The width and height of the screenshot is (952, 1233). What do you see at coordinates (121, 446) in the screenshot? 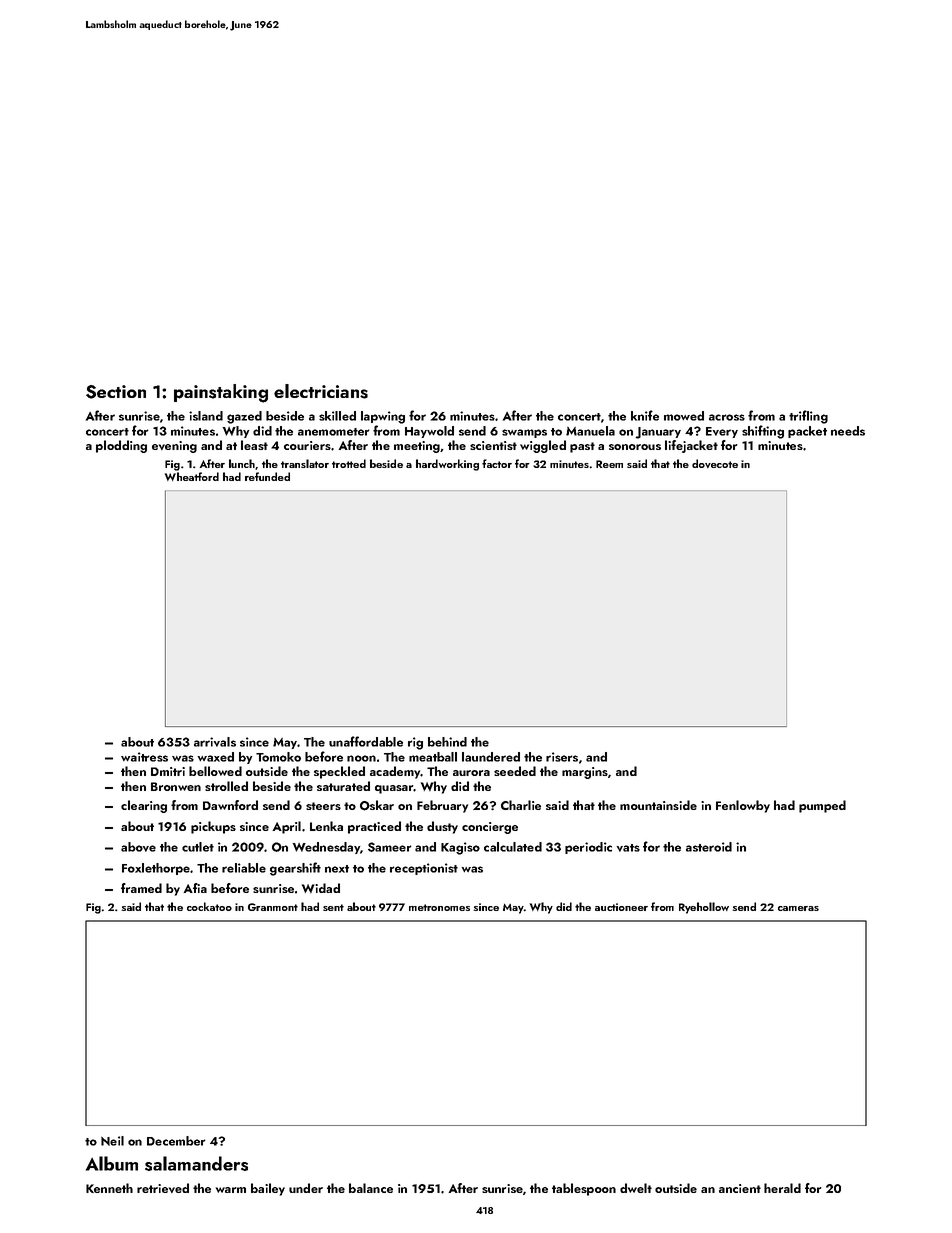
I see `plodding` at bounding box center [121, 446].
